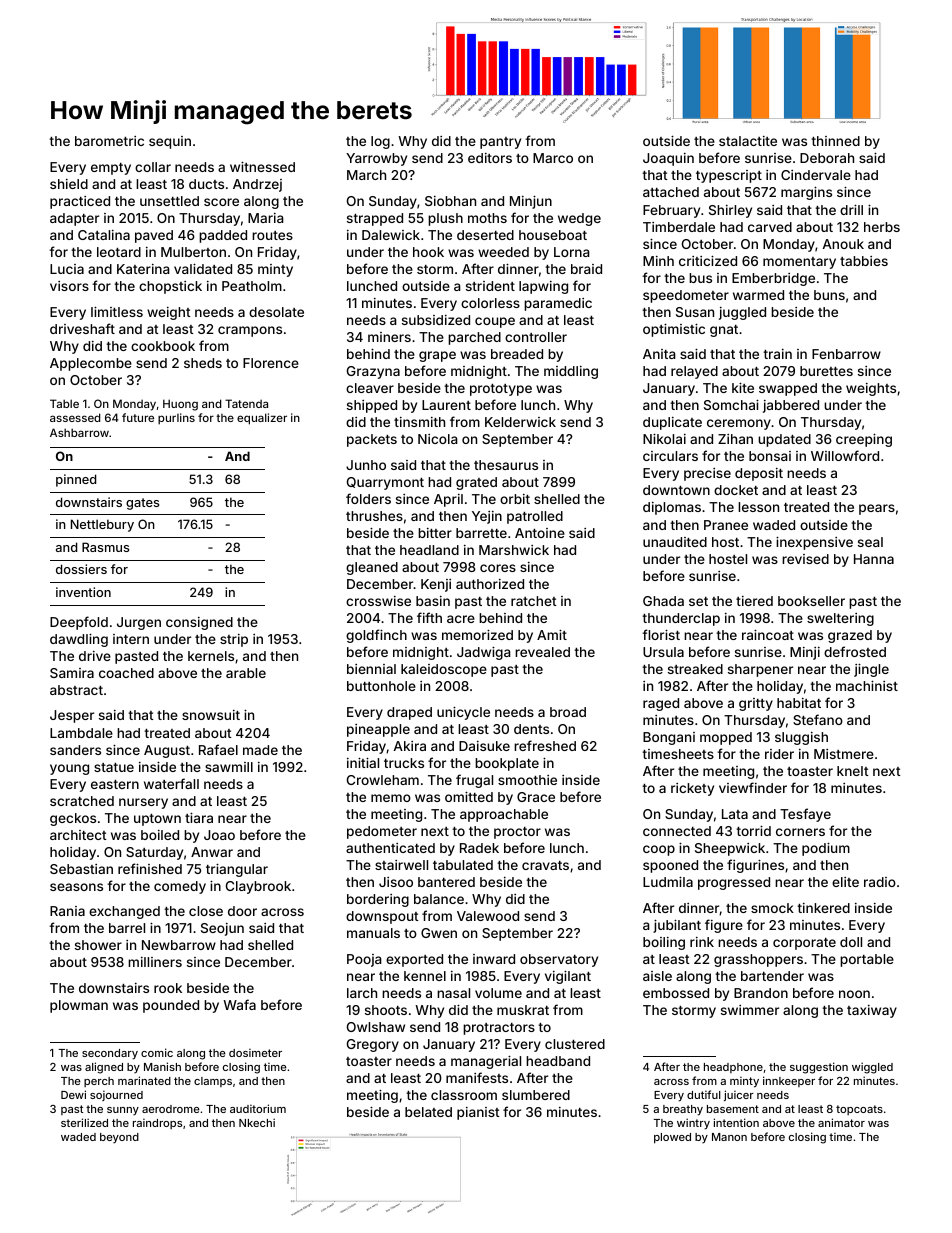 The height and width of the image is (1233, 952). What do you see at coordinates (110, 1054) in the image?
I see `secondary` at bounding box center [110, 1054].
